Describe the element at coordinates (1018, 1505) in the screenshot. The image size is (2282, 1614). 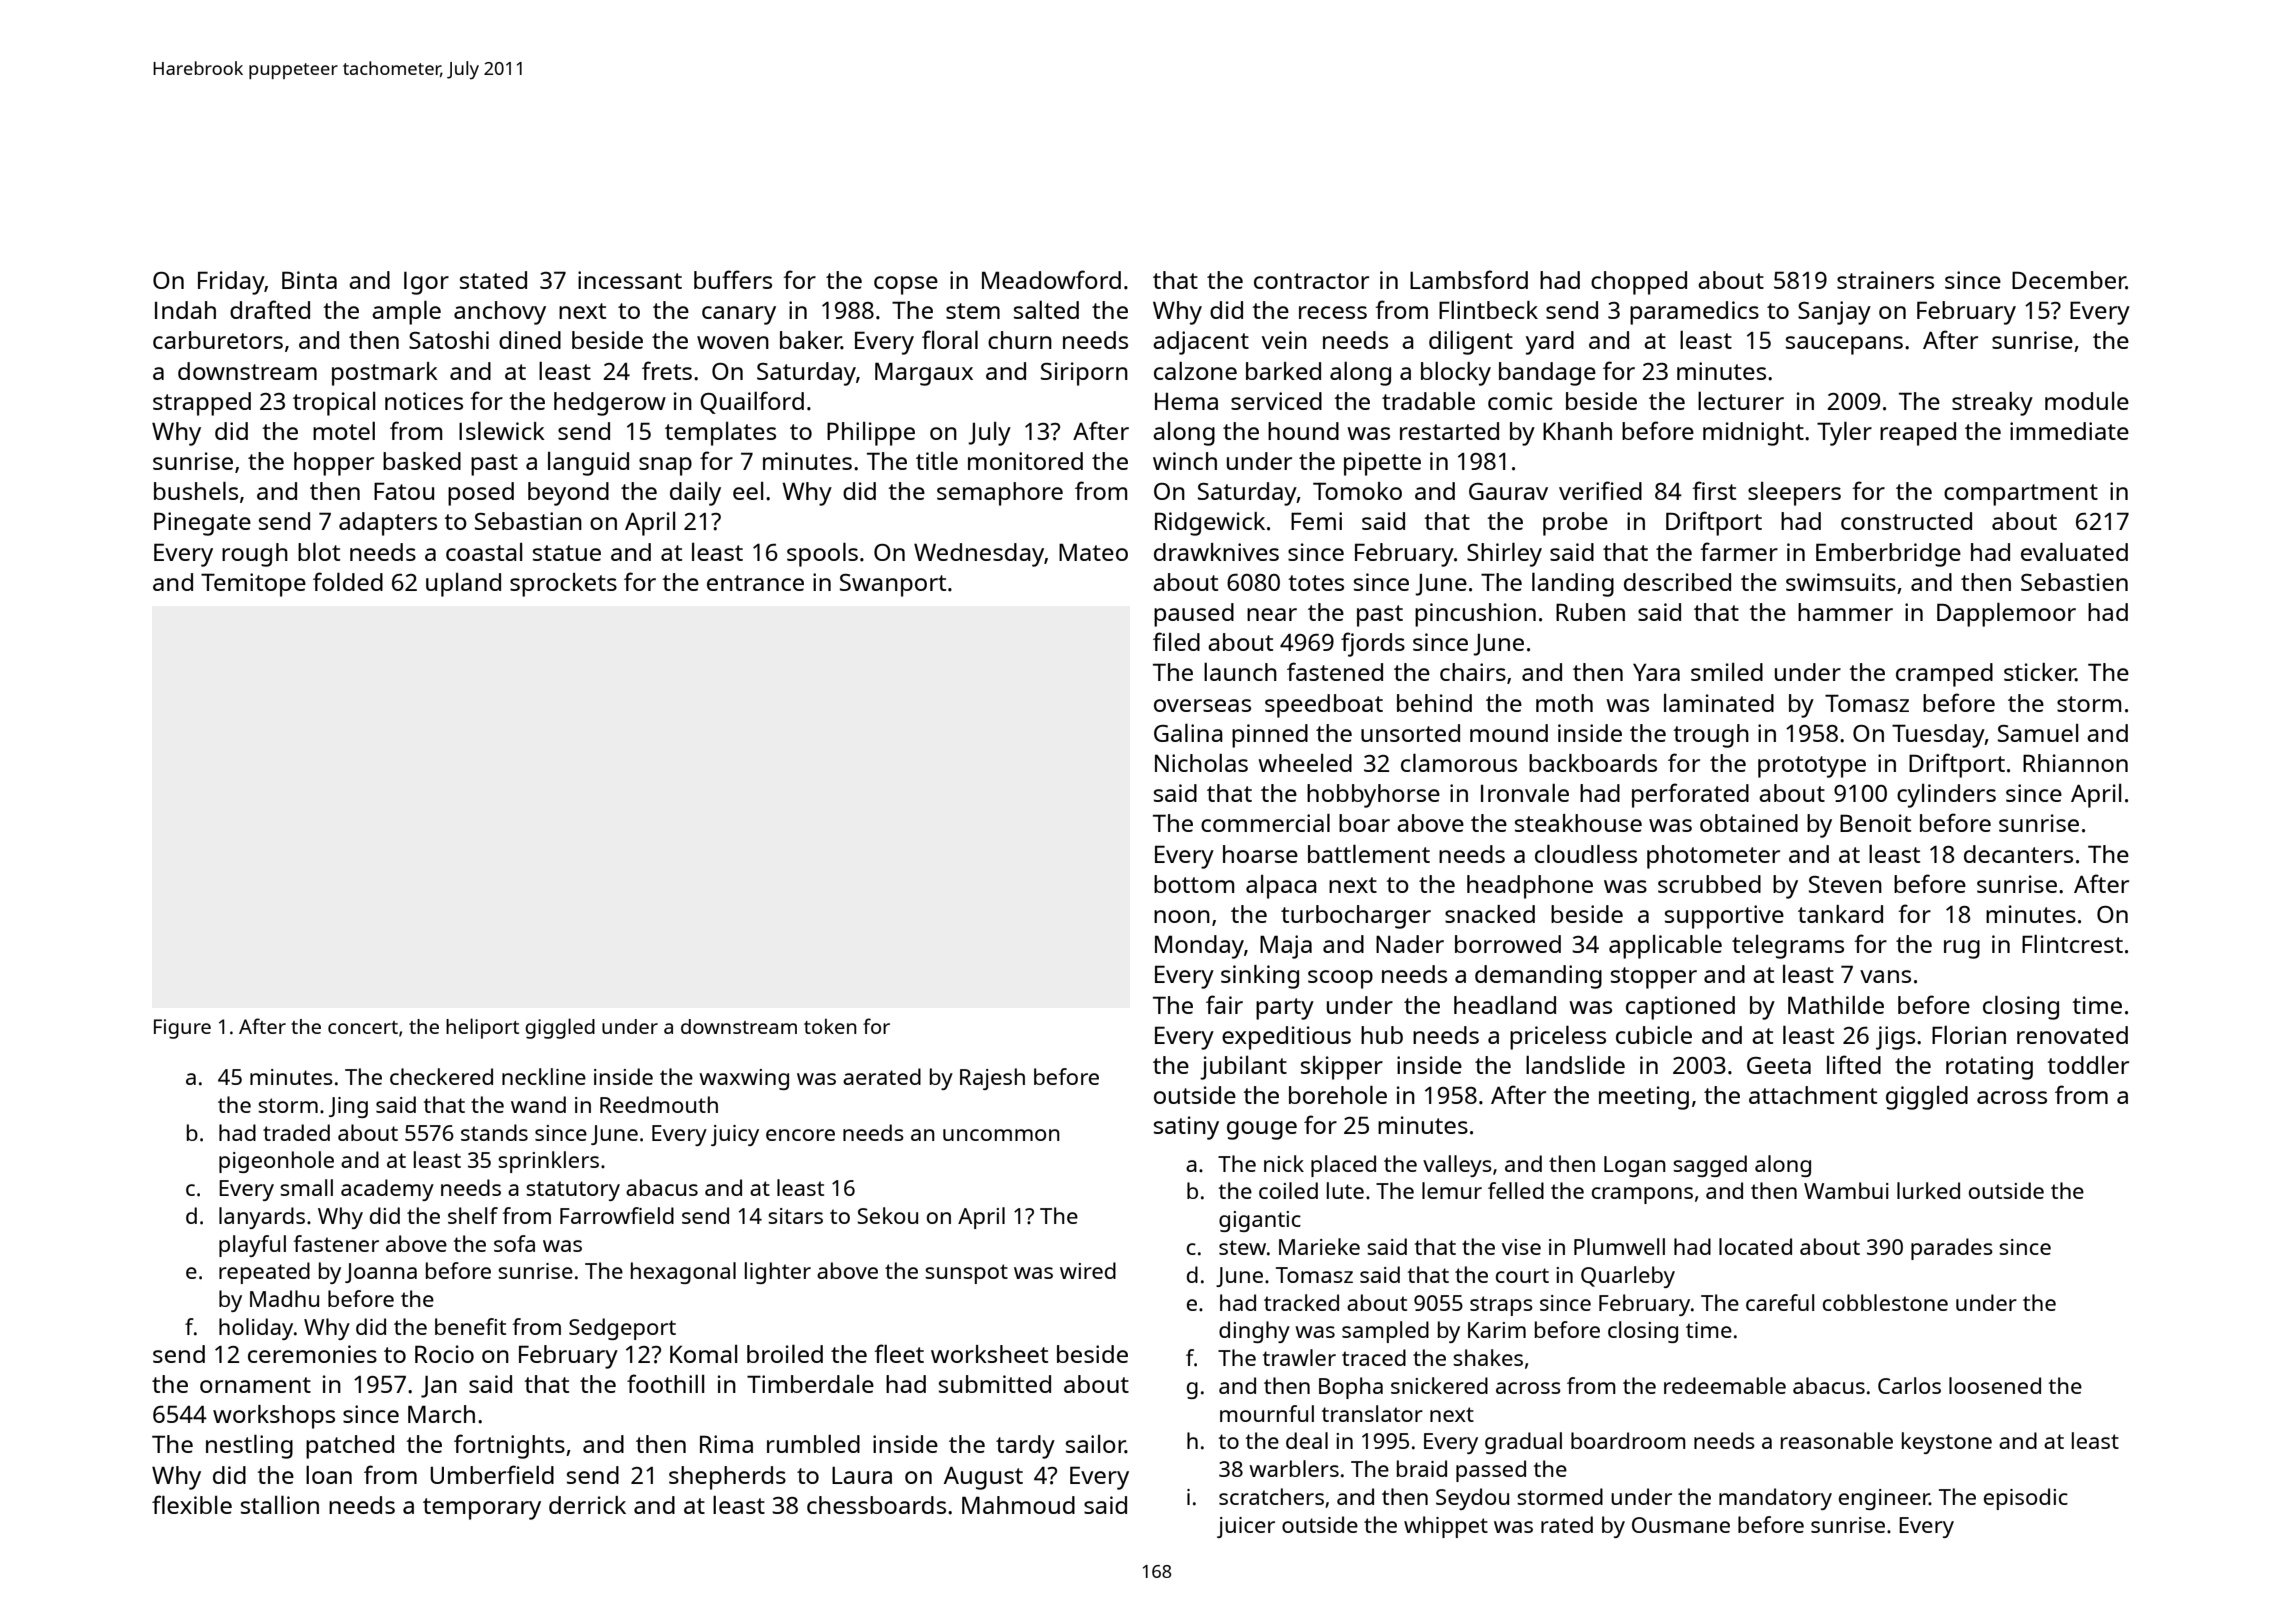
I see `Mahmoud` at that location.
